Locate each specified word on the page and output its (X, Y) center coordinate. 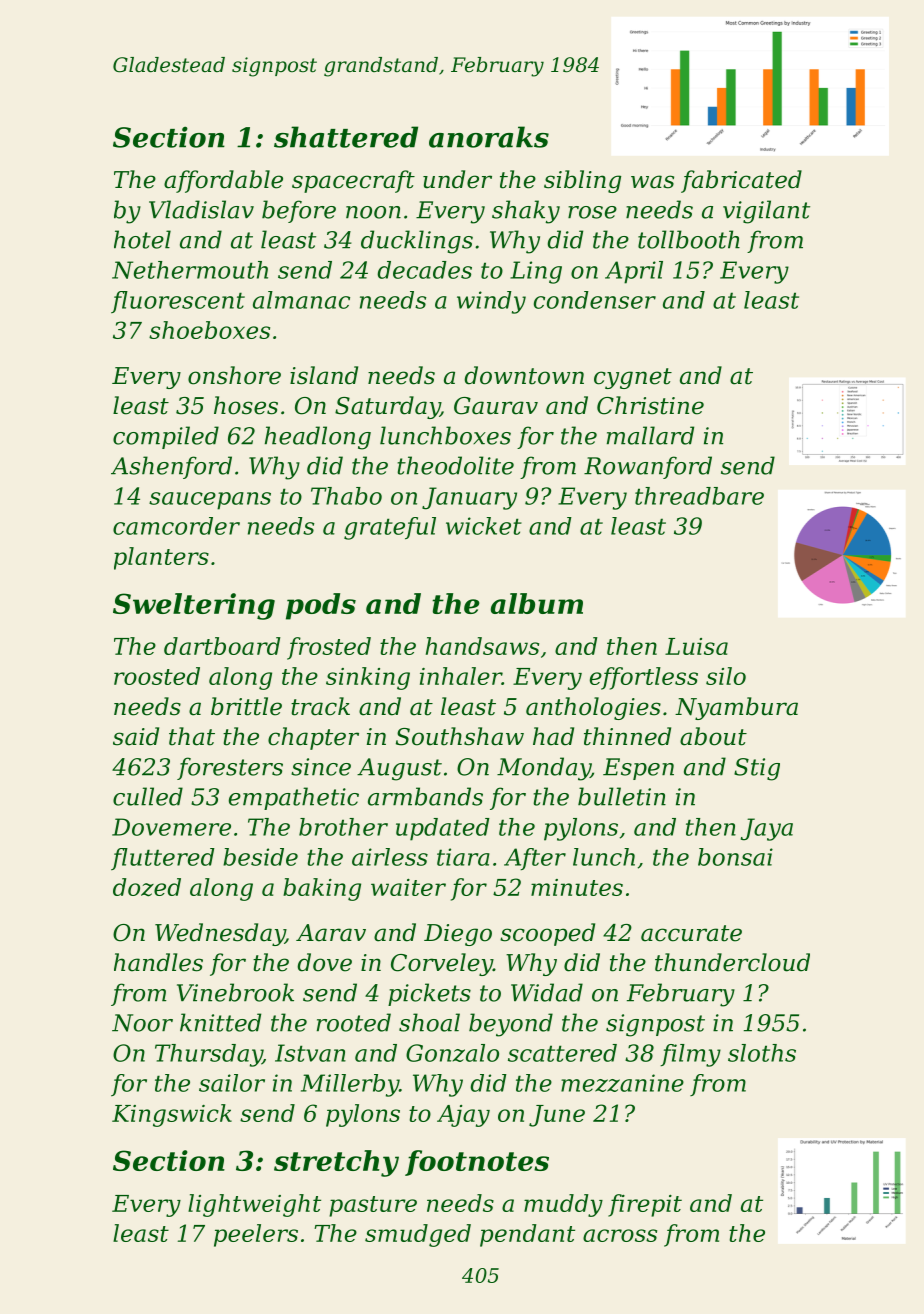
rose (592, 212)
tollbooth (689, 239)
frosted (329, 648)
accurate (691, 933)
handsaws (482, 646)
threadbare (699, 496)
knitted (220, 1022)
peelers (256, 1235)
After (535, 859)
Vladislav (201, 209)
